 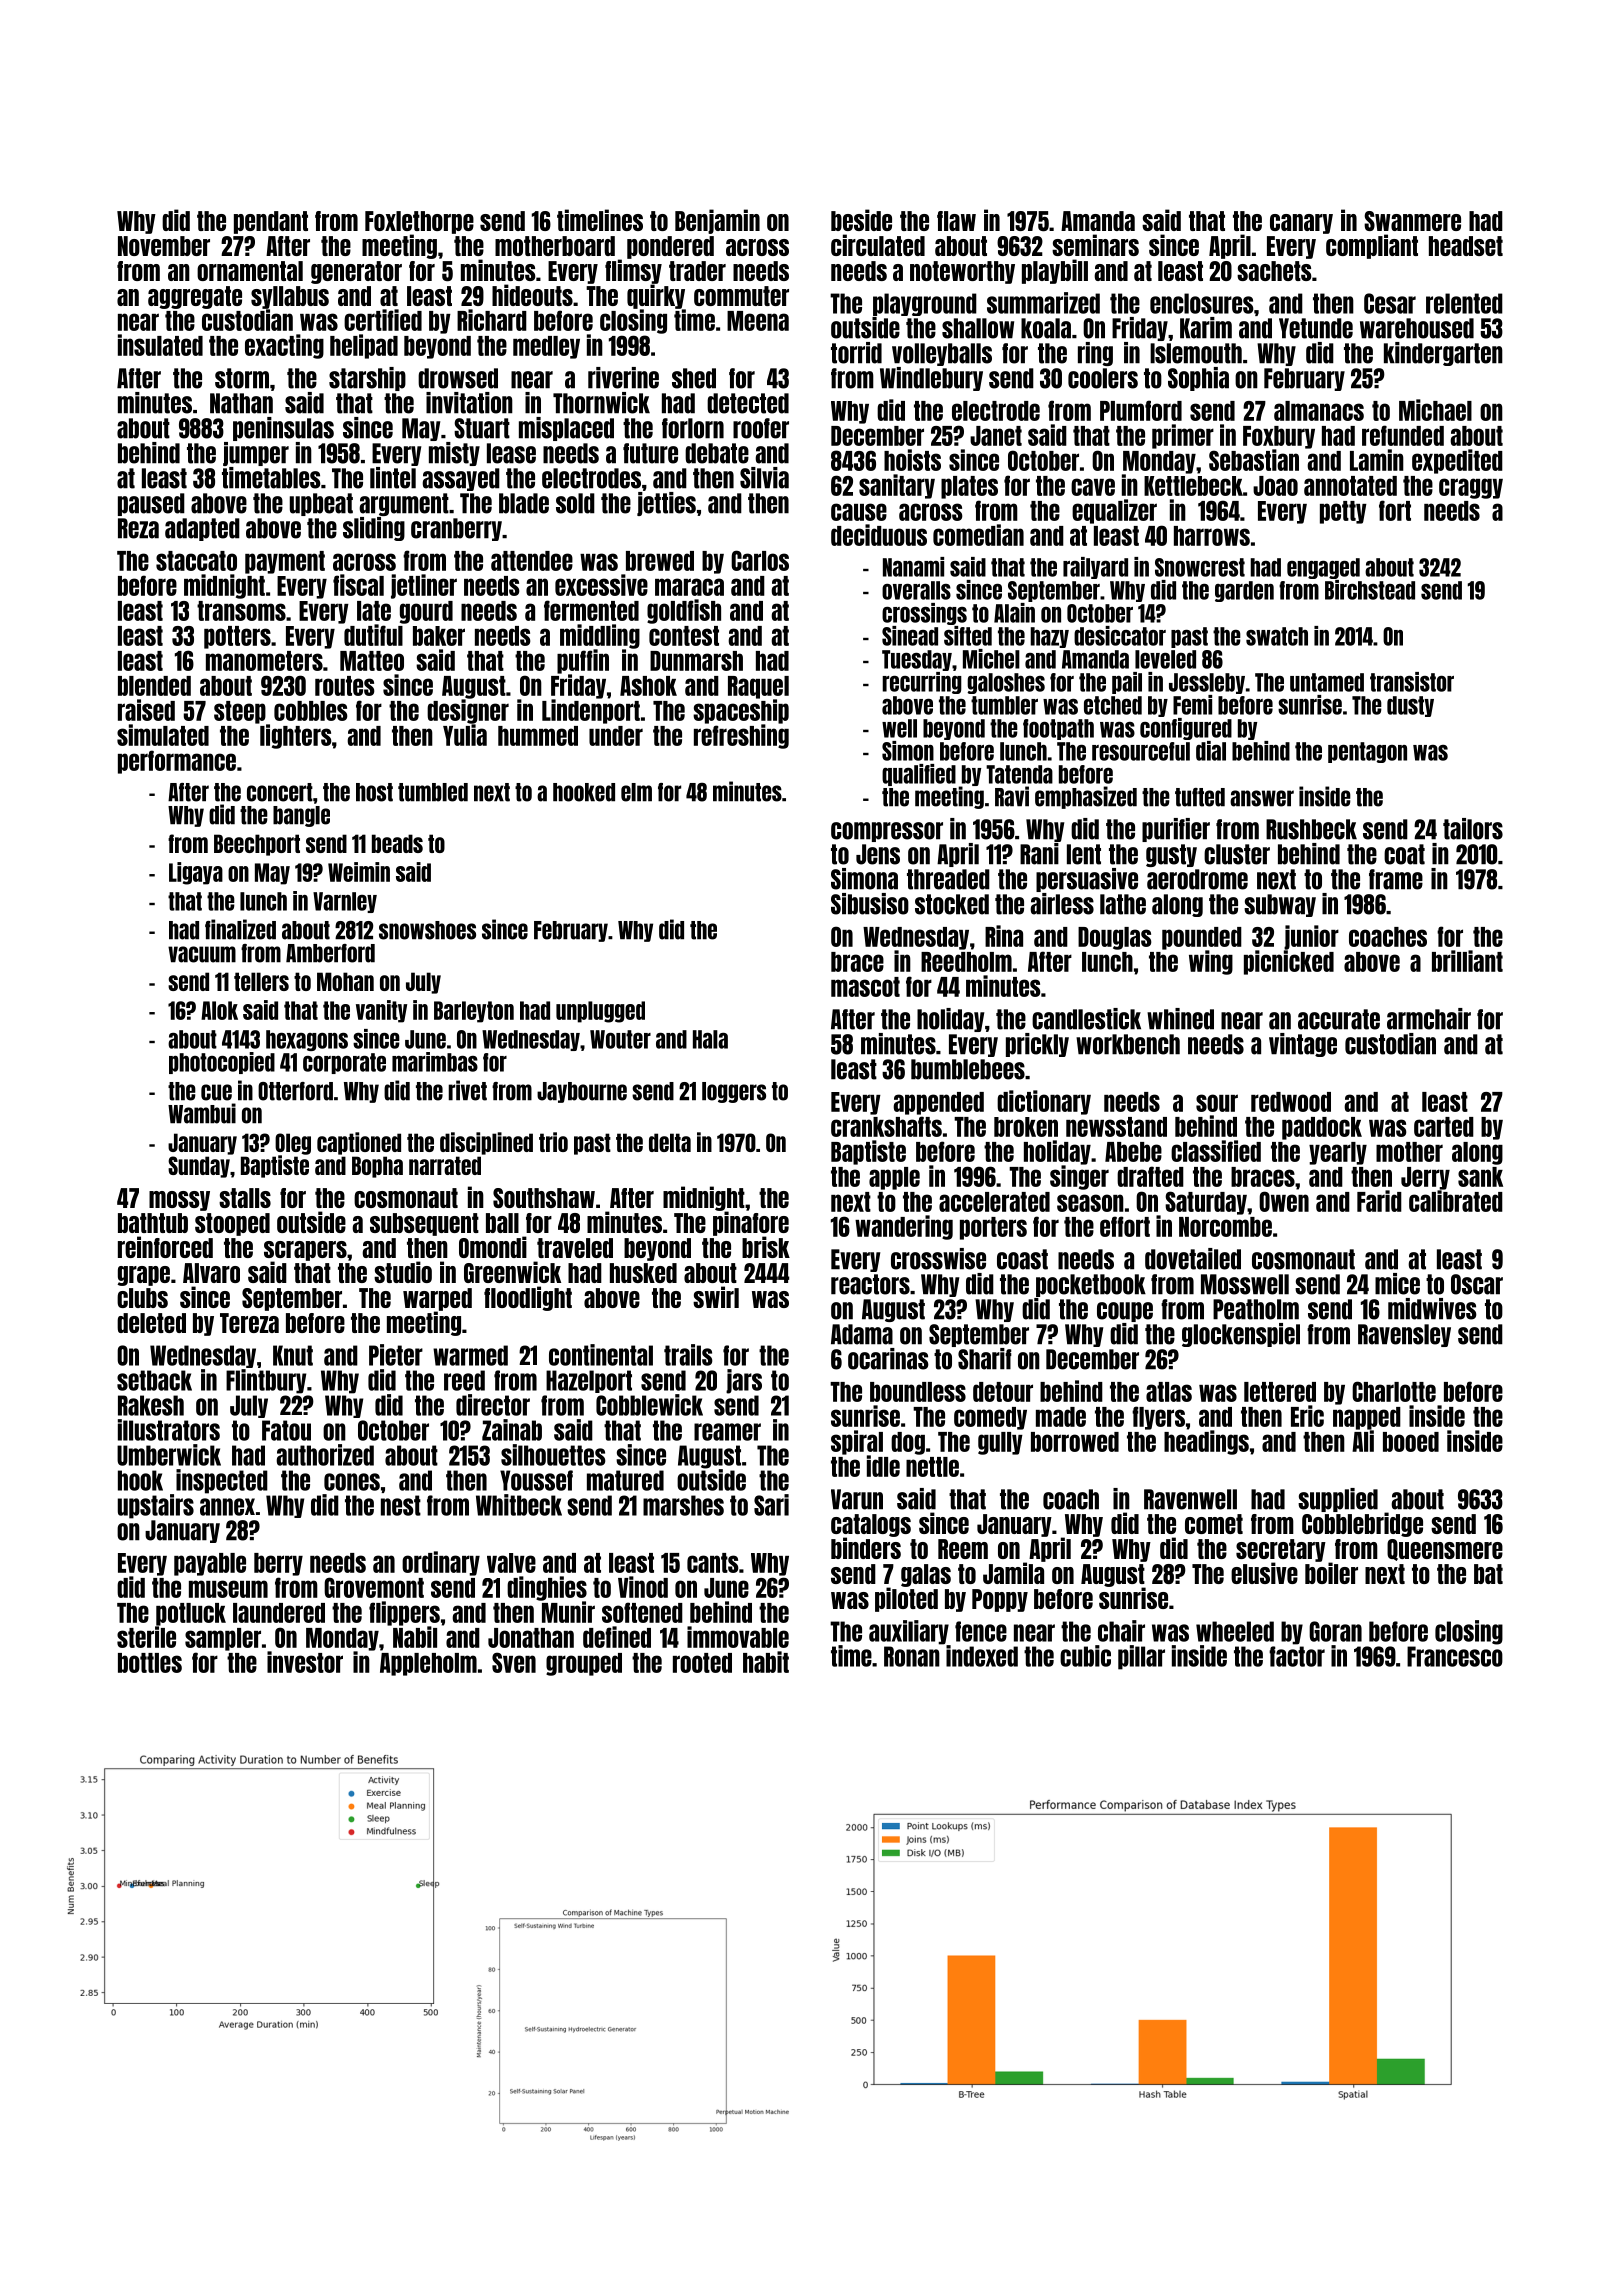 I want to click on aggregate, so click(x=195, y=297).
